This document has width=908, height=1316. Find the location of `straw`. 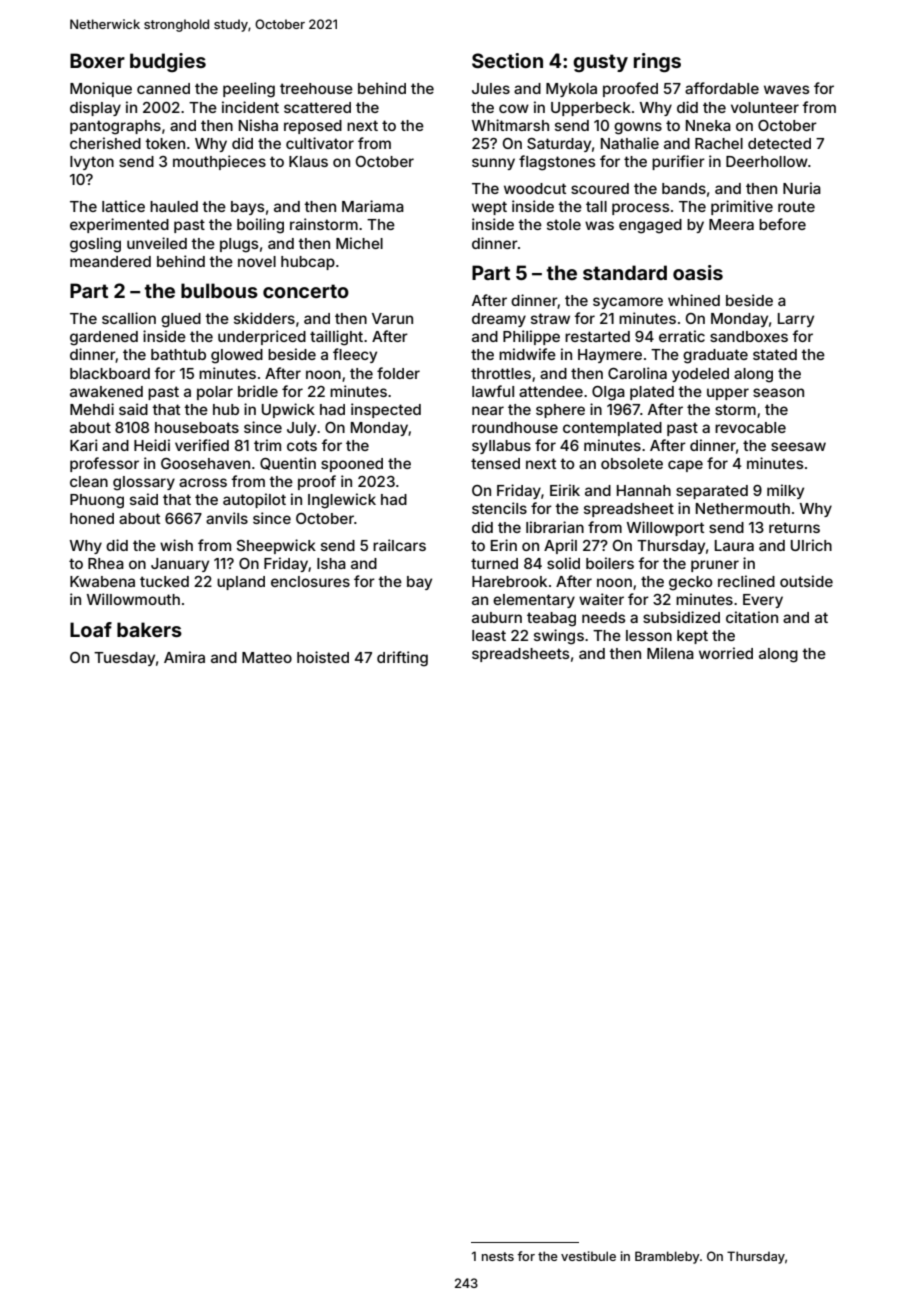

straw is located at coordinates (550, 318).
